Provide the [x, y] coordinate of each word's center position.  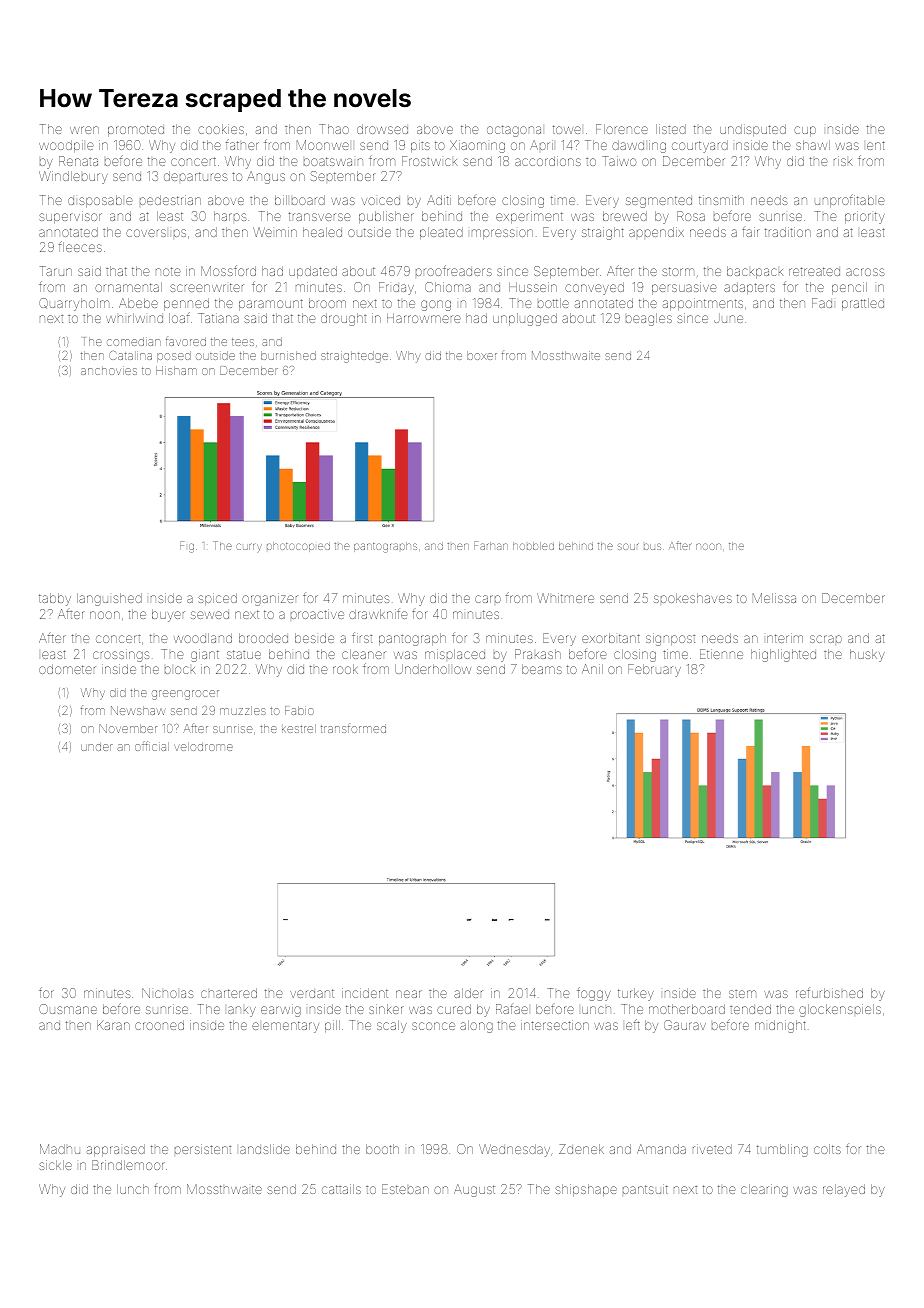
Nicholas [168, 993]
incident [365, 993]
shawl [813, 145]
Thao [334, 129]
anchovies [109, 370]
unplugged [525, 319]
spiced [217, 599]
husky [867, 655]
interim [785, 638]
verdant [312, 993]
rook [345, 669]
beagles [649, 319]
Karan [113, 1025]
